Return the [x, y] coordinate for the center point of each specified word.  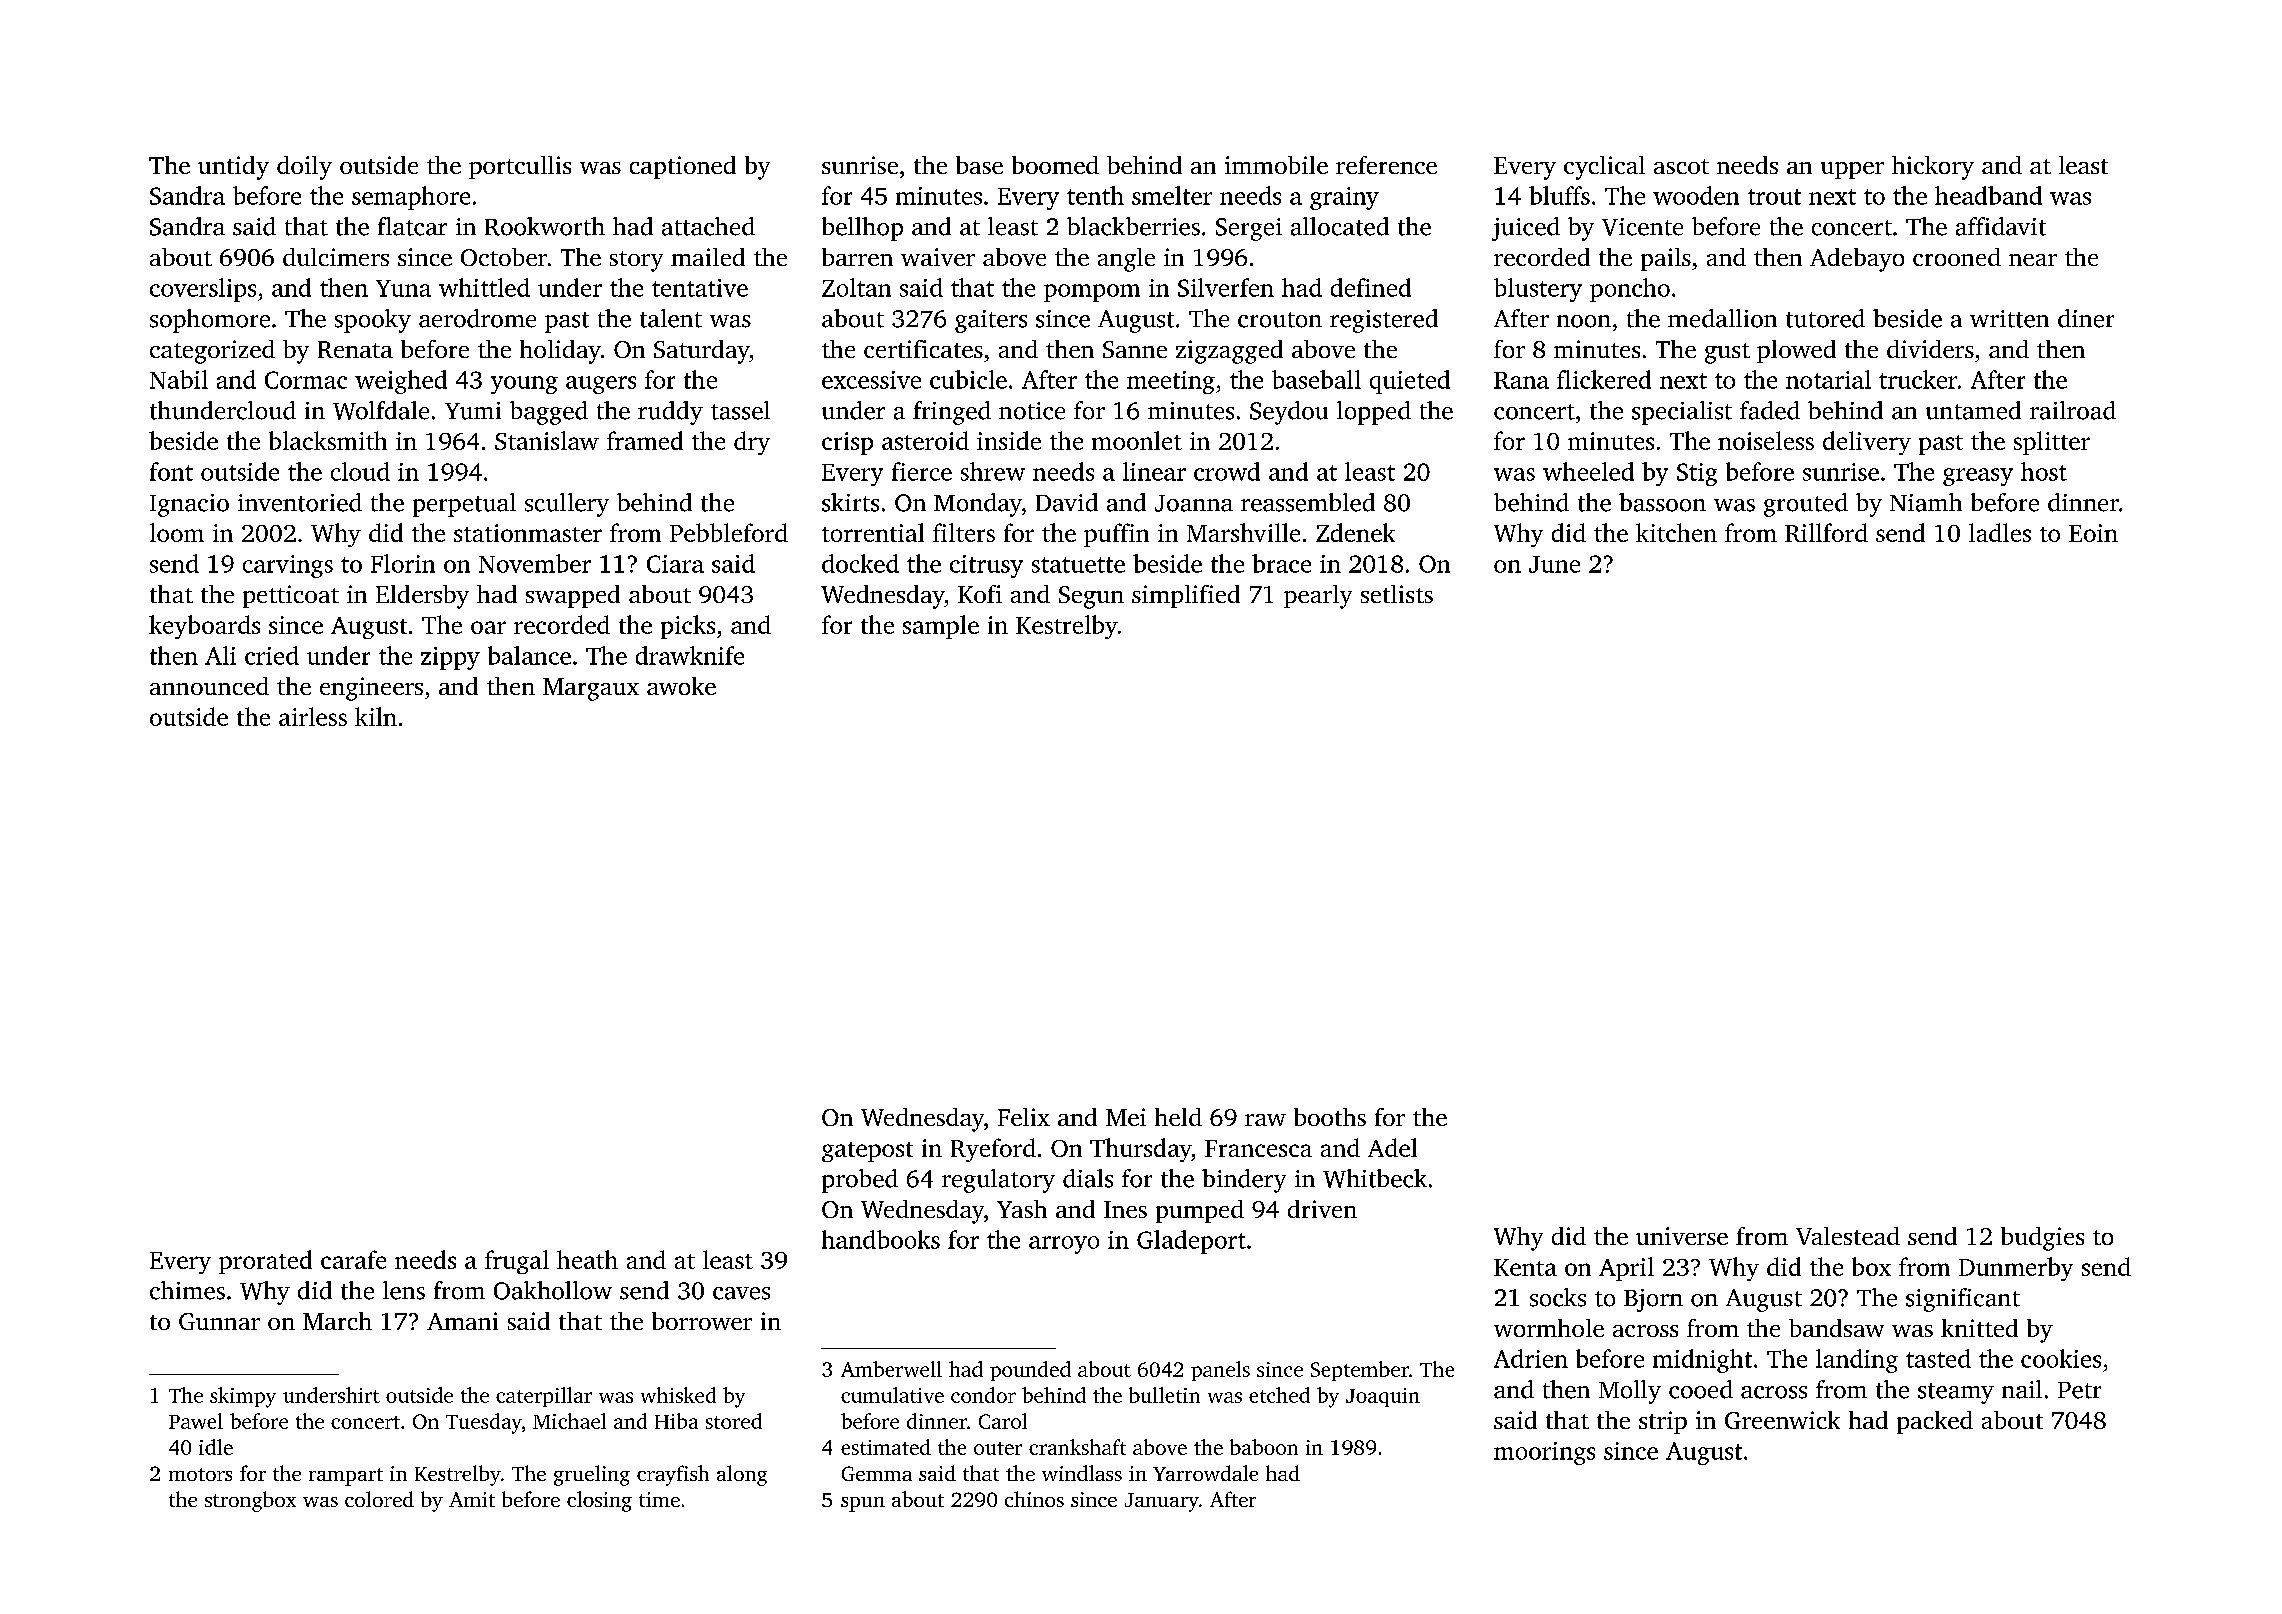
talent [671, 318]
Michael [569, 1421]
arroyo [1064, 1245]
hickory [1933, 168]
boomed [1055, 165]
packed [1935, 1422]
